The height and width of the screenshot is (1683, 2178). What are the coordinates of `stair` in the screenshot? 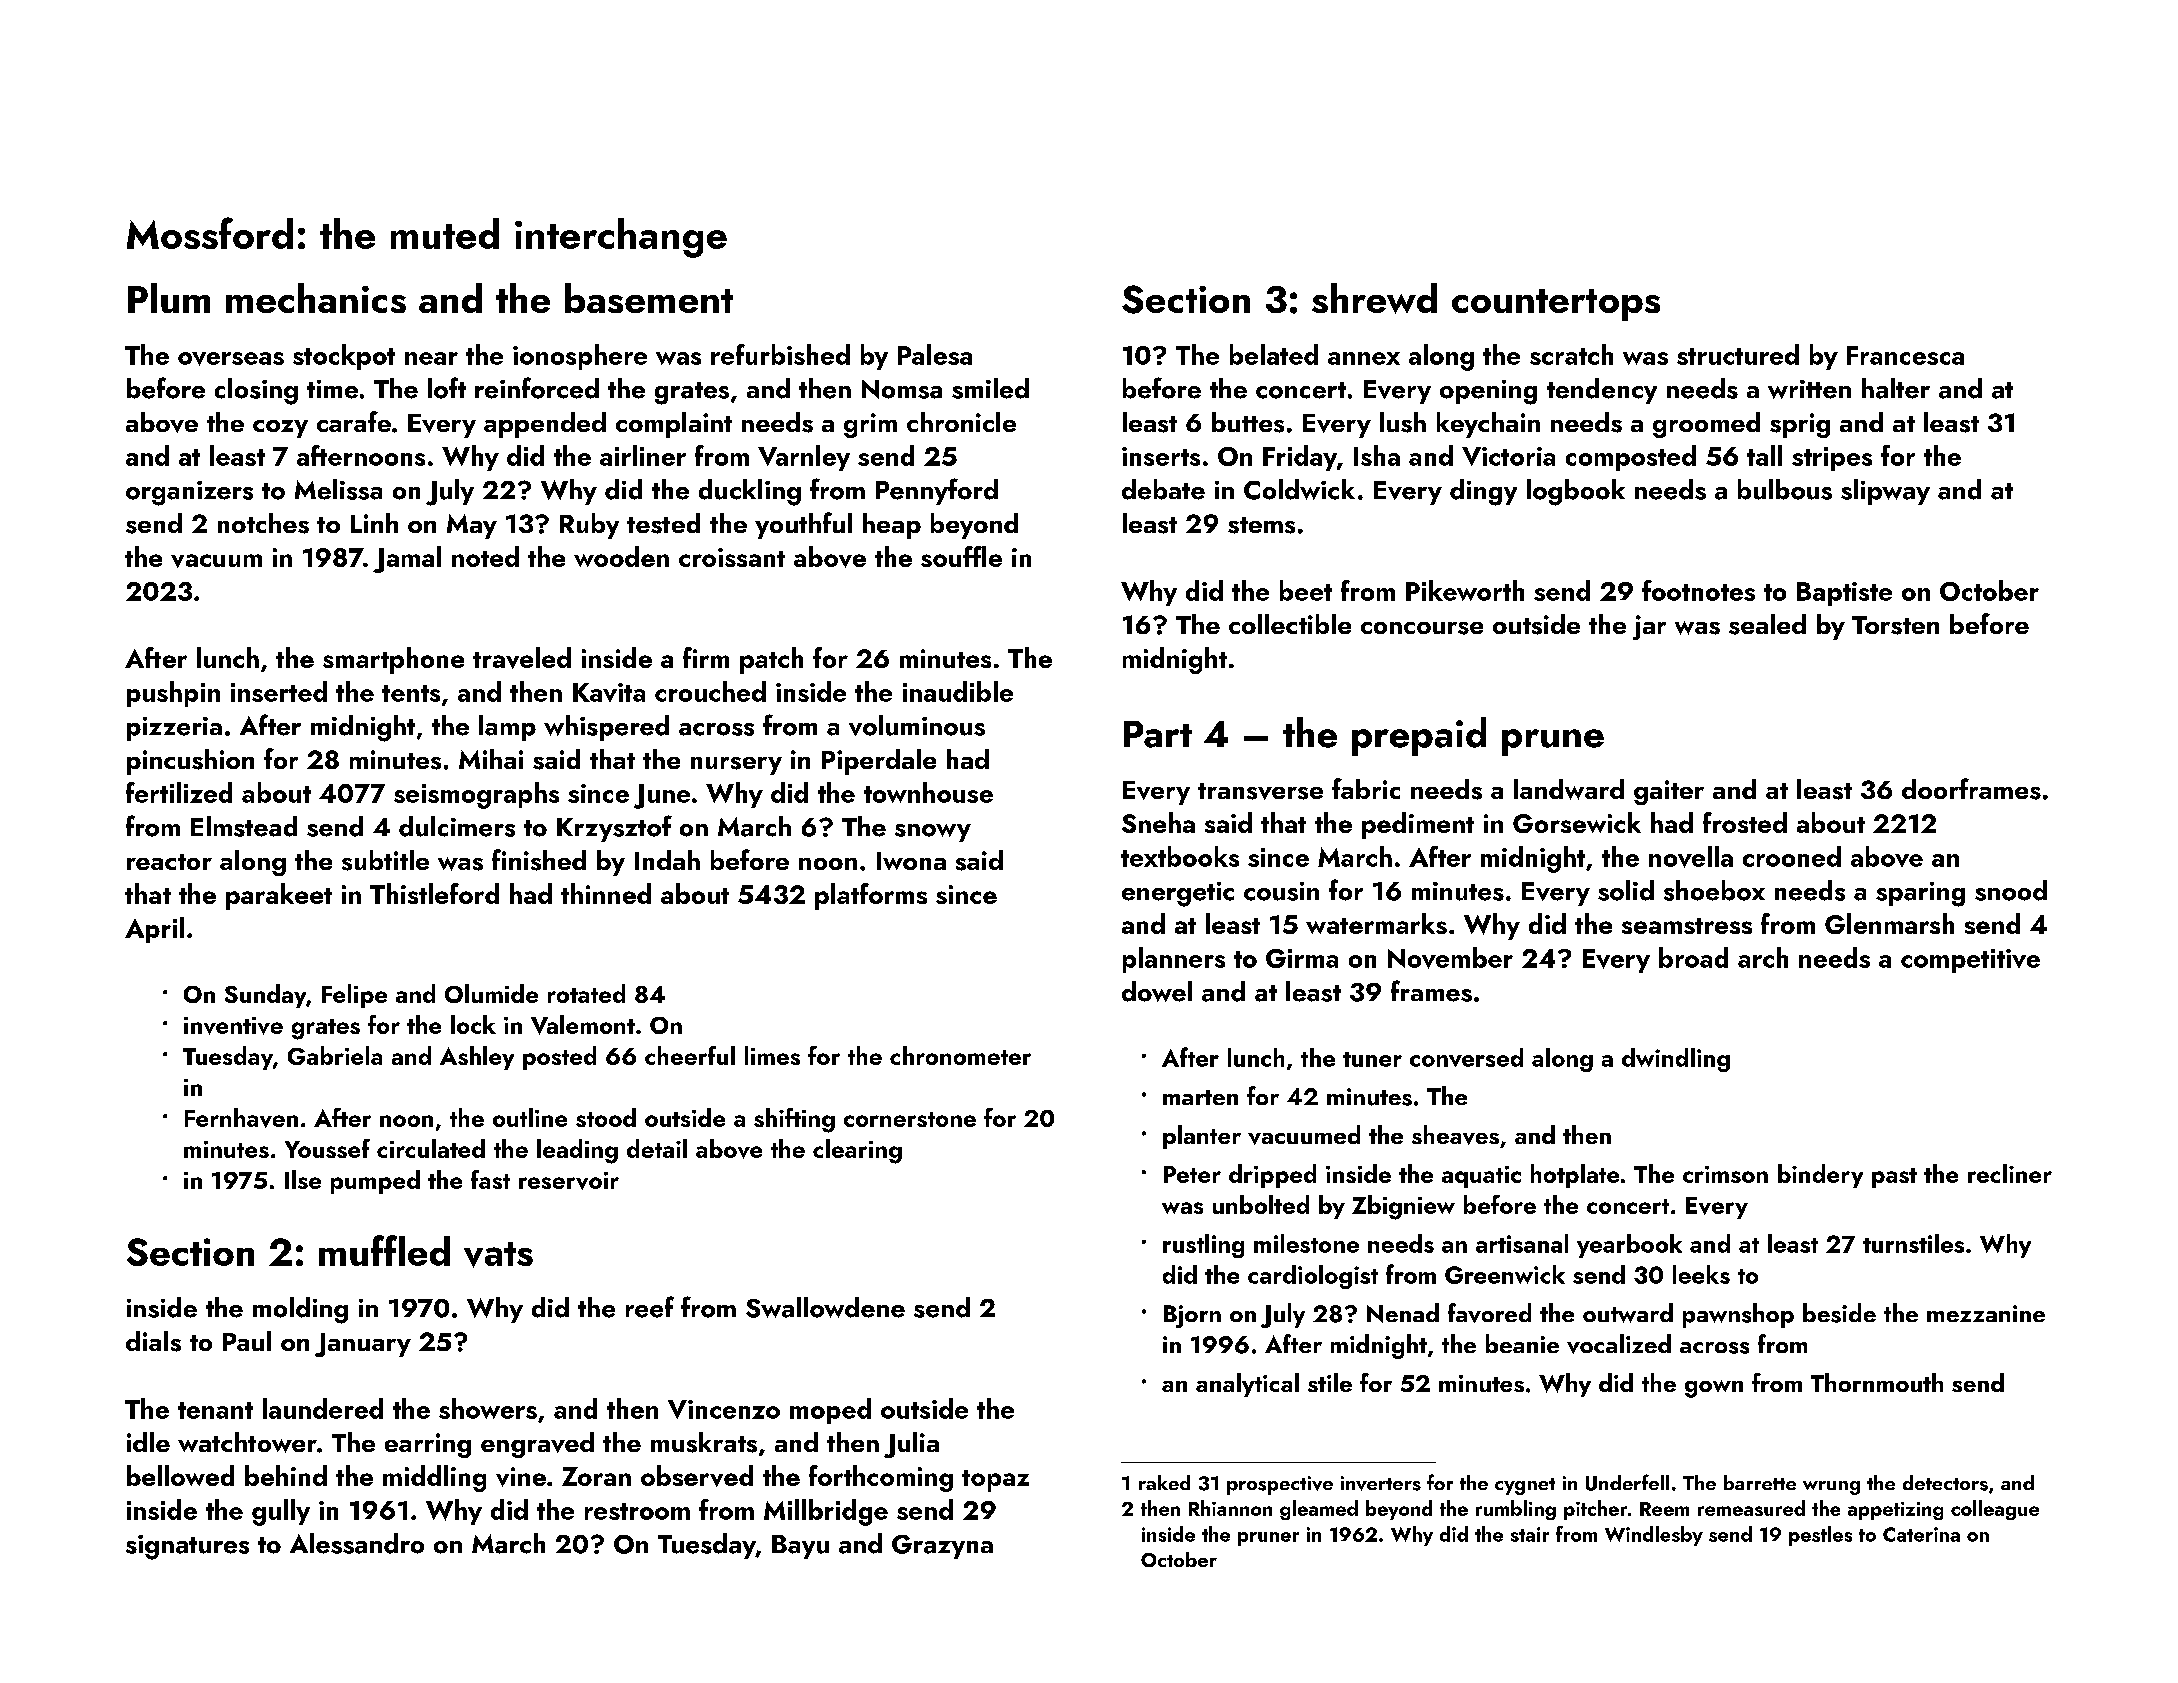 It's located at (1530, 1534).
